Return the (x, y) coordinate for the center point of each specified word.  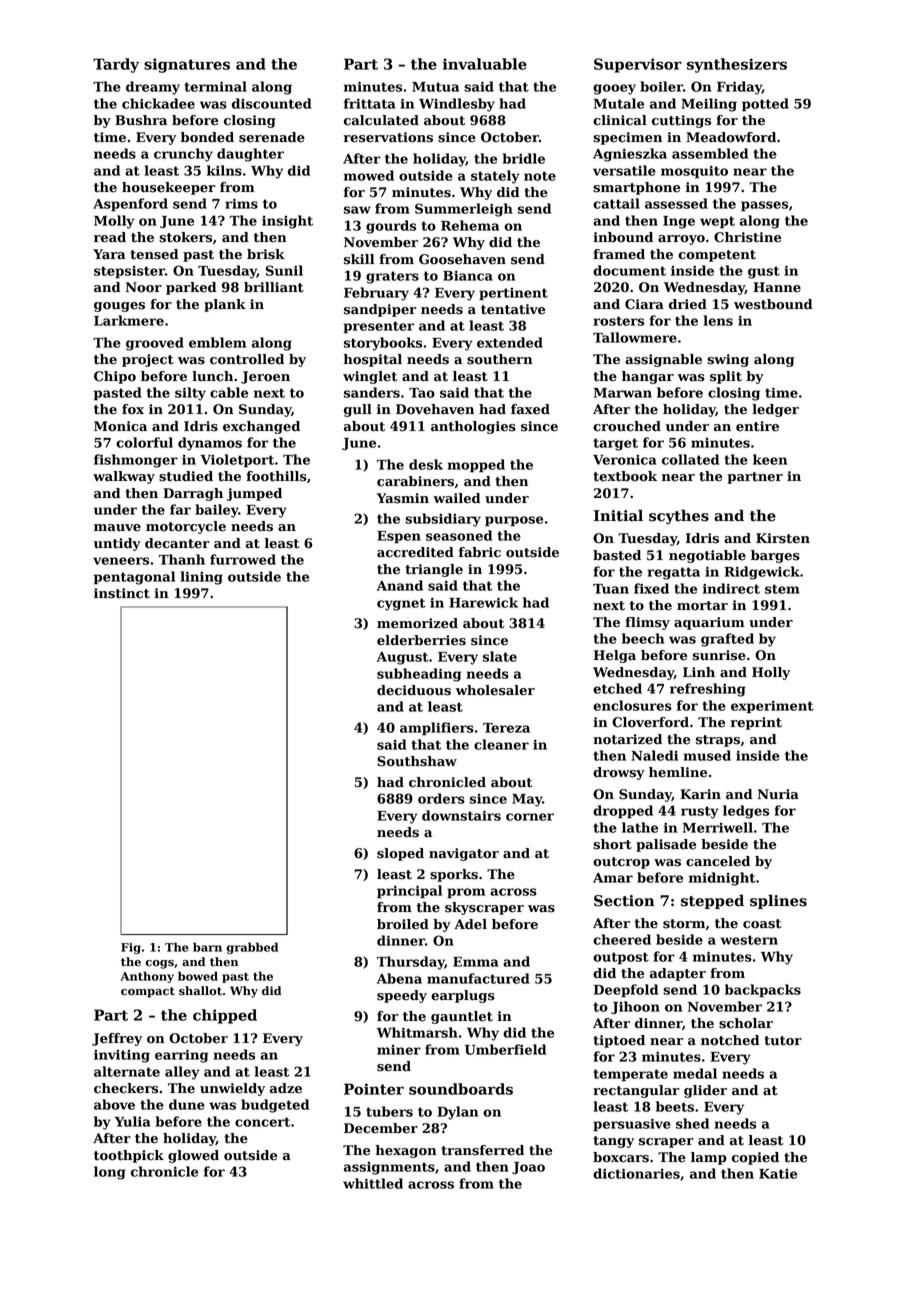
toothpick (129, 1156)
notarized (627, 739)
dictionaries (636, 1173)
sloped (400, 854)
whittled (373, 1183)
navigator (464, 854)
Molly (114, 222)
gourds (391, 227)
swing (728, 360)
